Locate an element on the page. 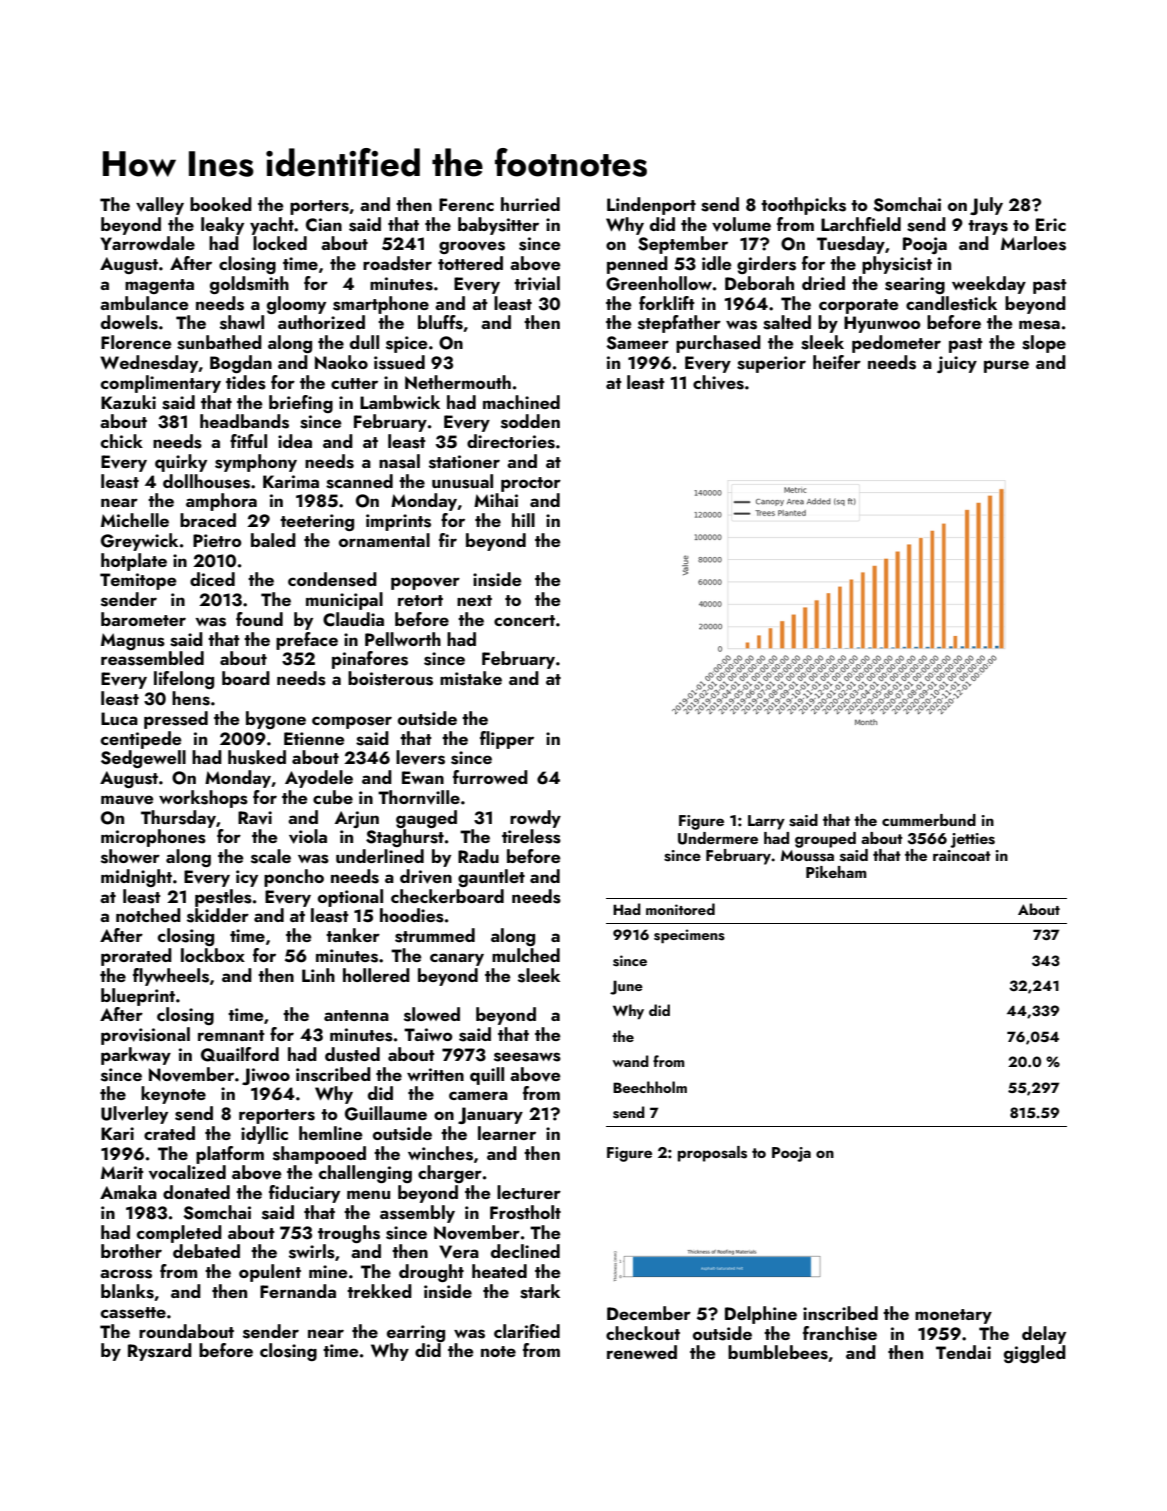  specimens is located at coordinates (689, 936).
